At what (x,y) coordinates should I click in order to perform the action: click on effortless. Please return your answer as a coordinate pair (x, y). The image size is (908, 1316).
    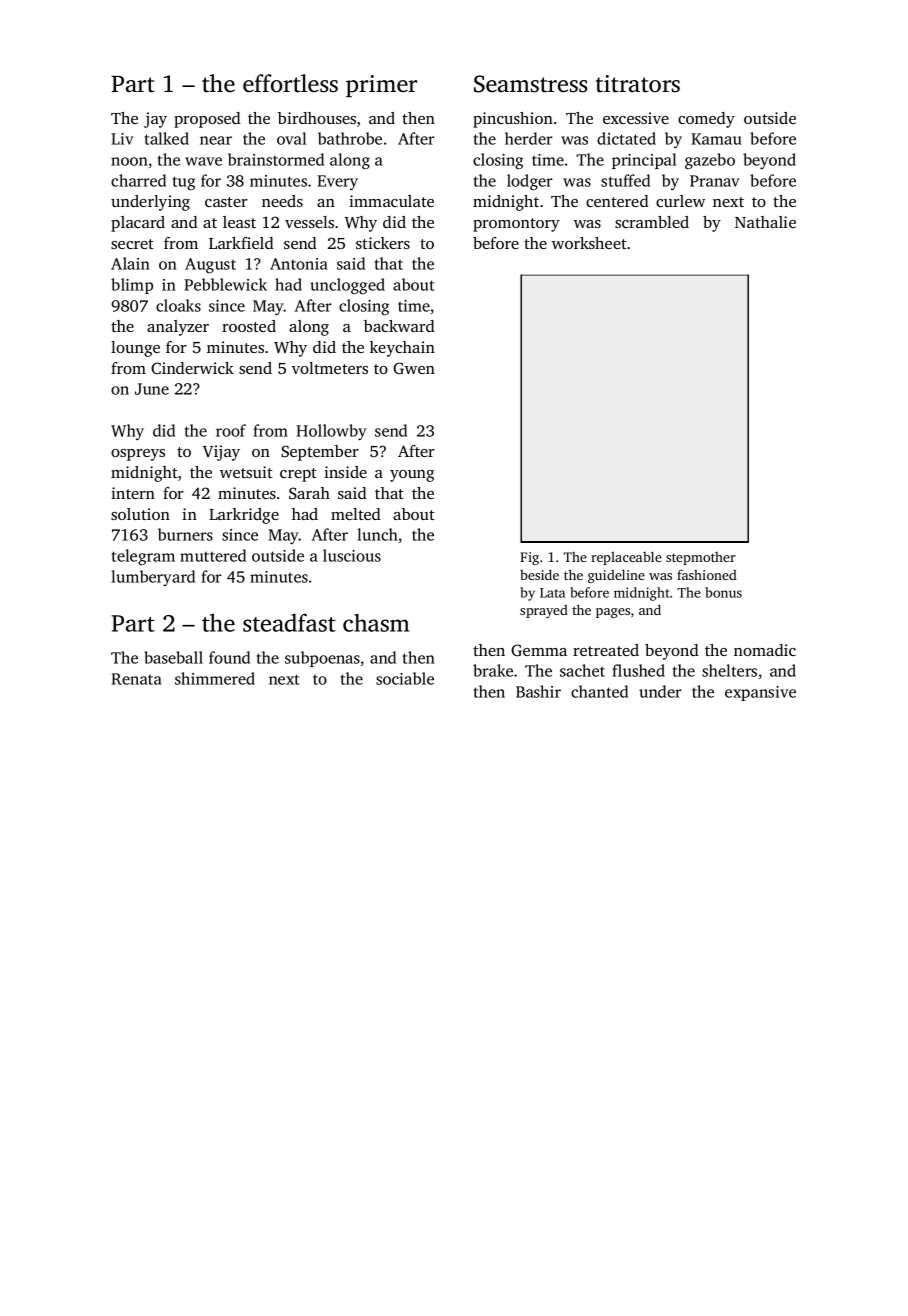
    Looking at the image, I should click on (290, 83).
